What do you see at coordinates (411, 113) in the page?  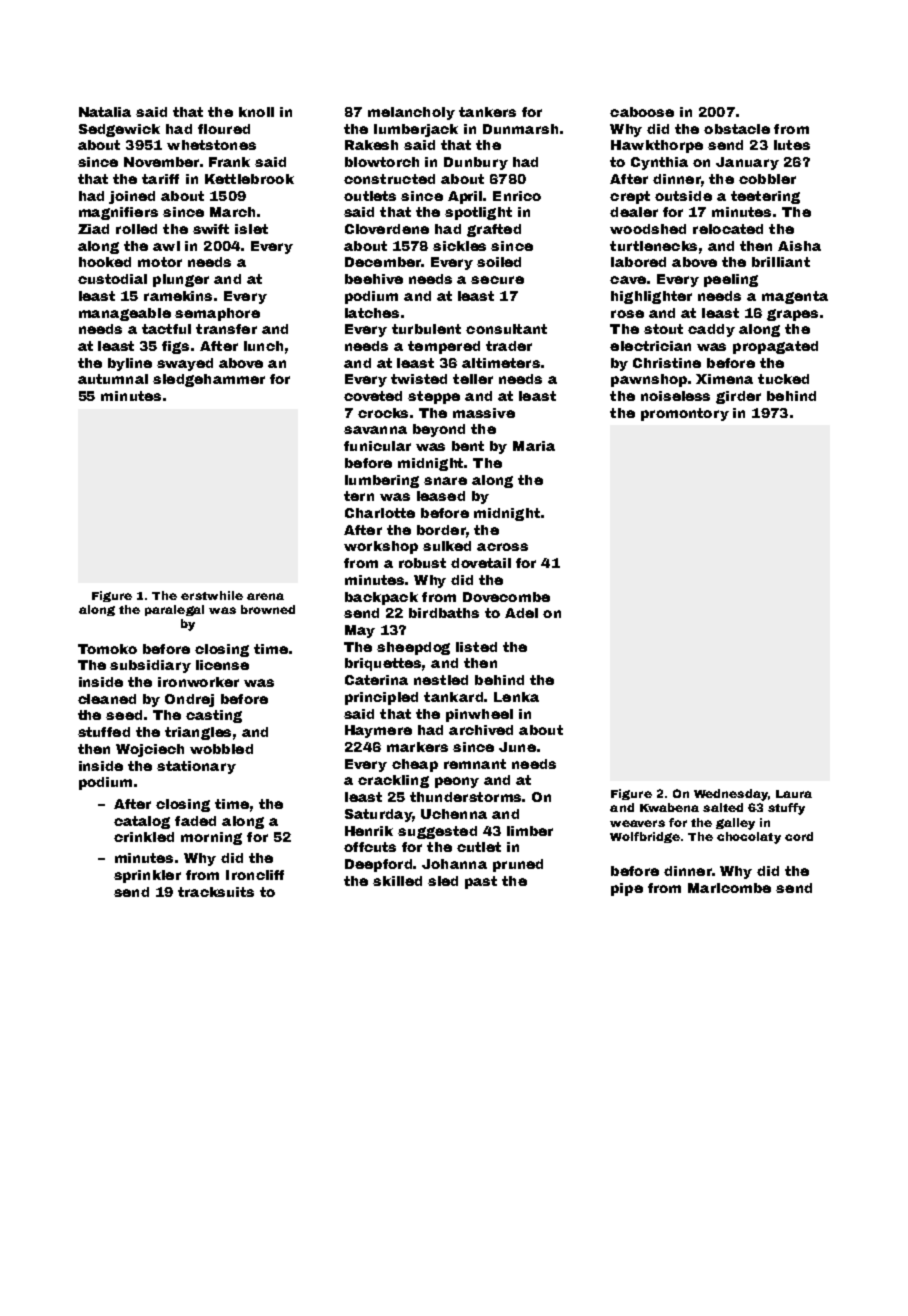 I see `melancholy` at bounding box center [411, 113].
